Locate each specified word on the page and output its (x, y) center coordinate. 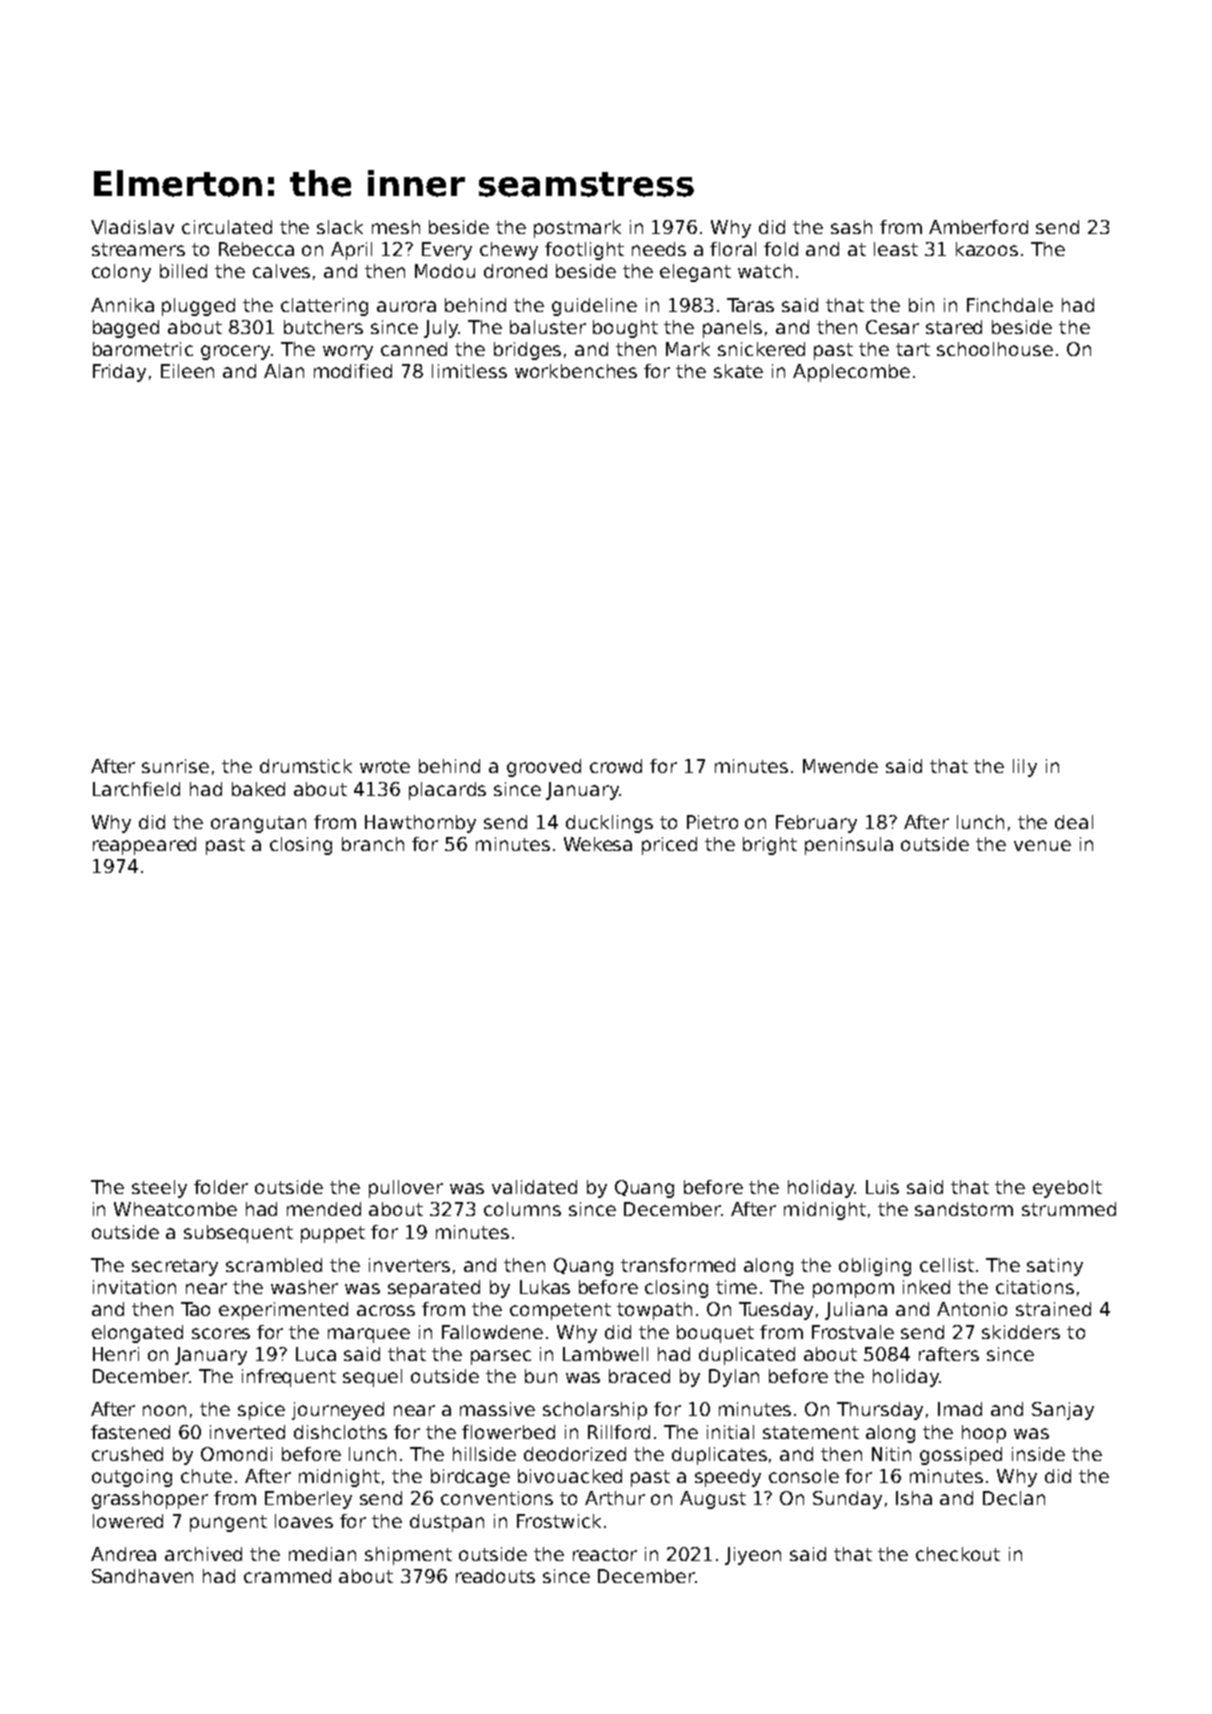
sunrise (175, 766)
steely (159, 1189)
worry (348, 352)
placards (447, 791)
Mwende (840, 766)
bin (921, 305)
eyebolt (1067, 1189)
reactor (605, 1554)
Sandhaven (142, 1576)
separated (434, 1289)
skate (738, 371)
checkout (958, 1554)
